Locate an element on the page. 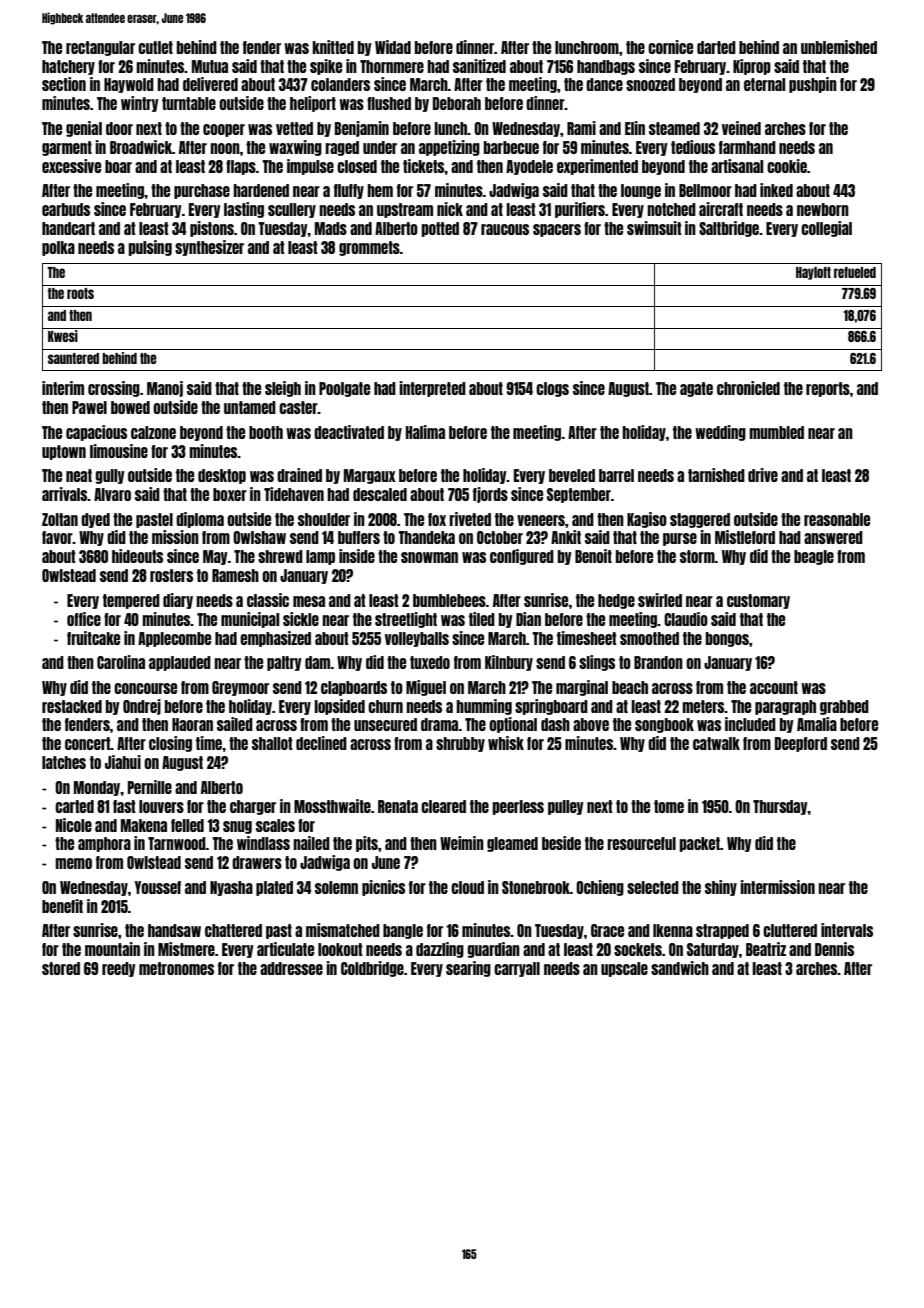 This page has height=1308, width=924. clogs is located at coordinates (552, 389).
